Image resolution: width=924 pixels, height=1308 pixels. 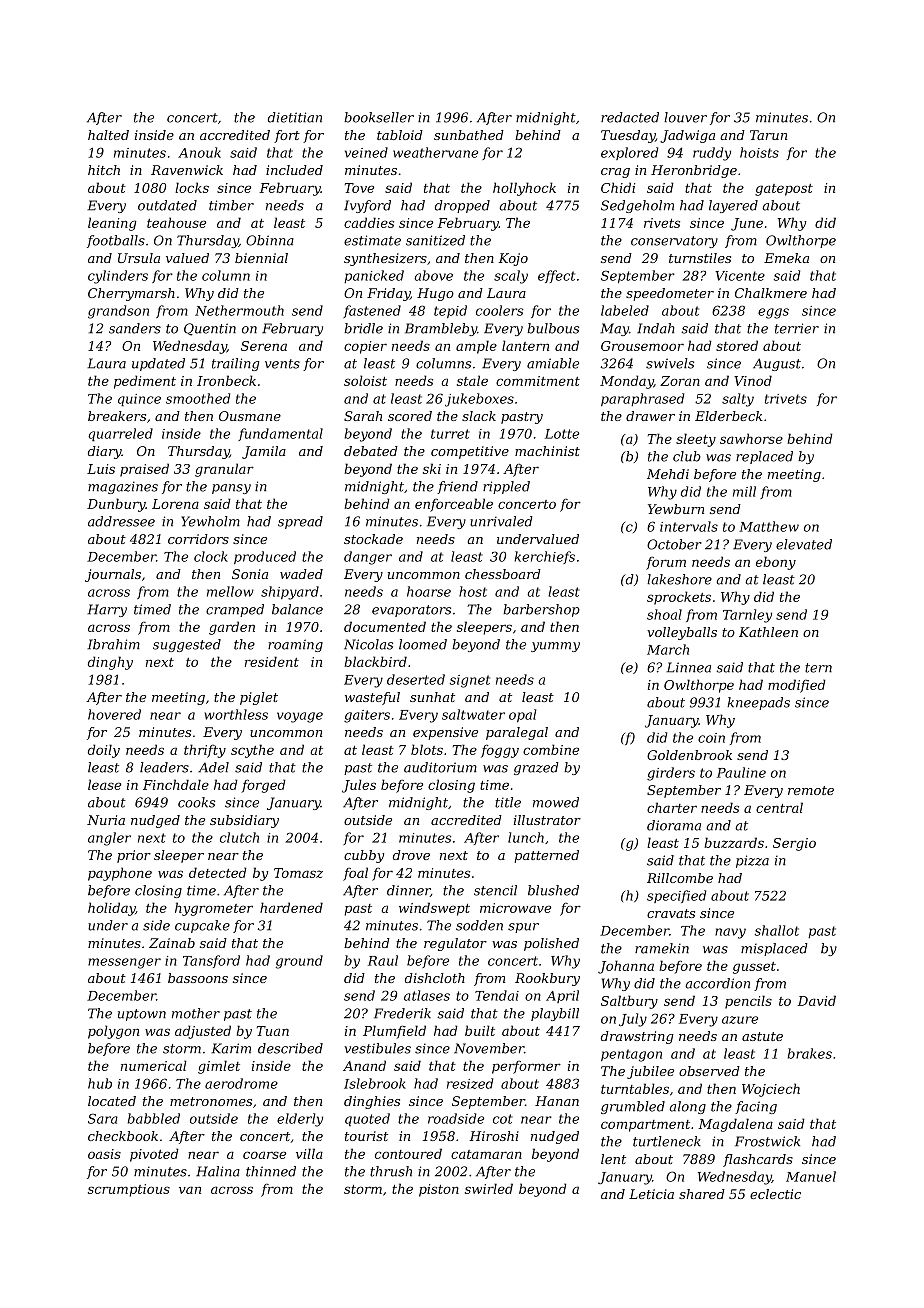 What do you see at coordinates (764, 457) in the image?
I see `replaced` at bounding box center [764, 457].
